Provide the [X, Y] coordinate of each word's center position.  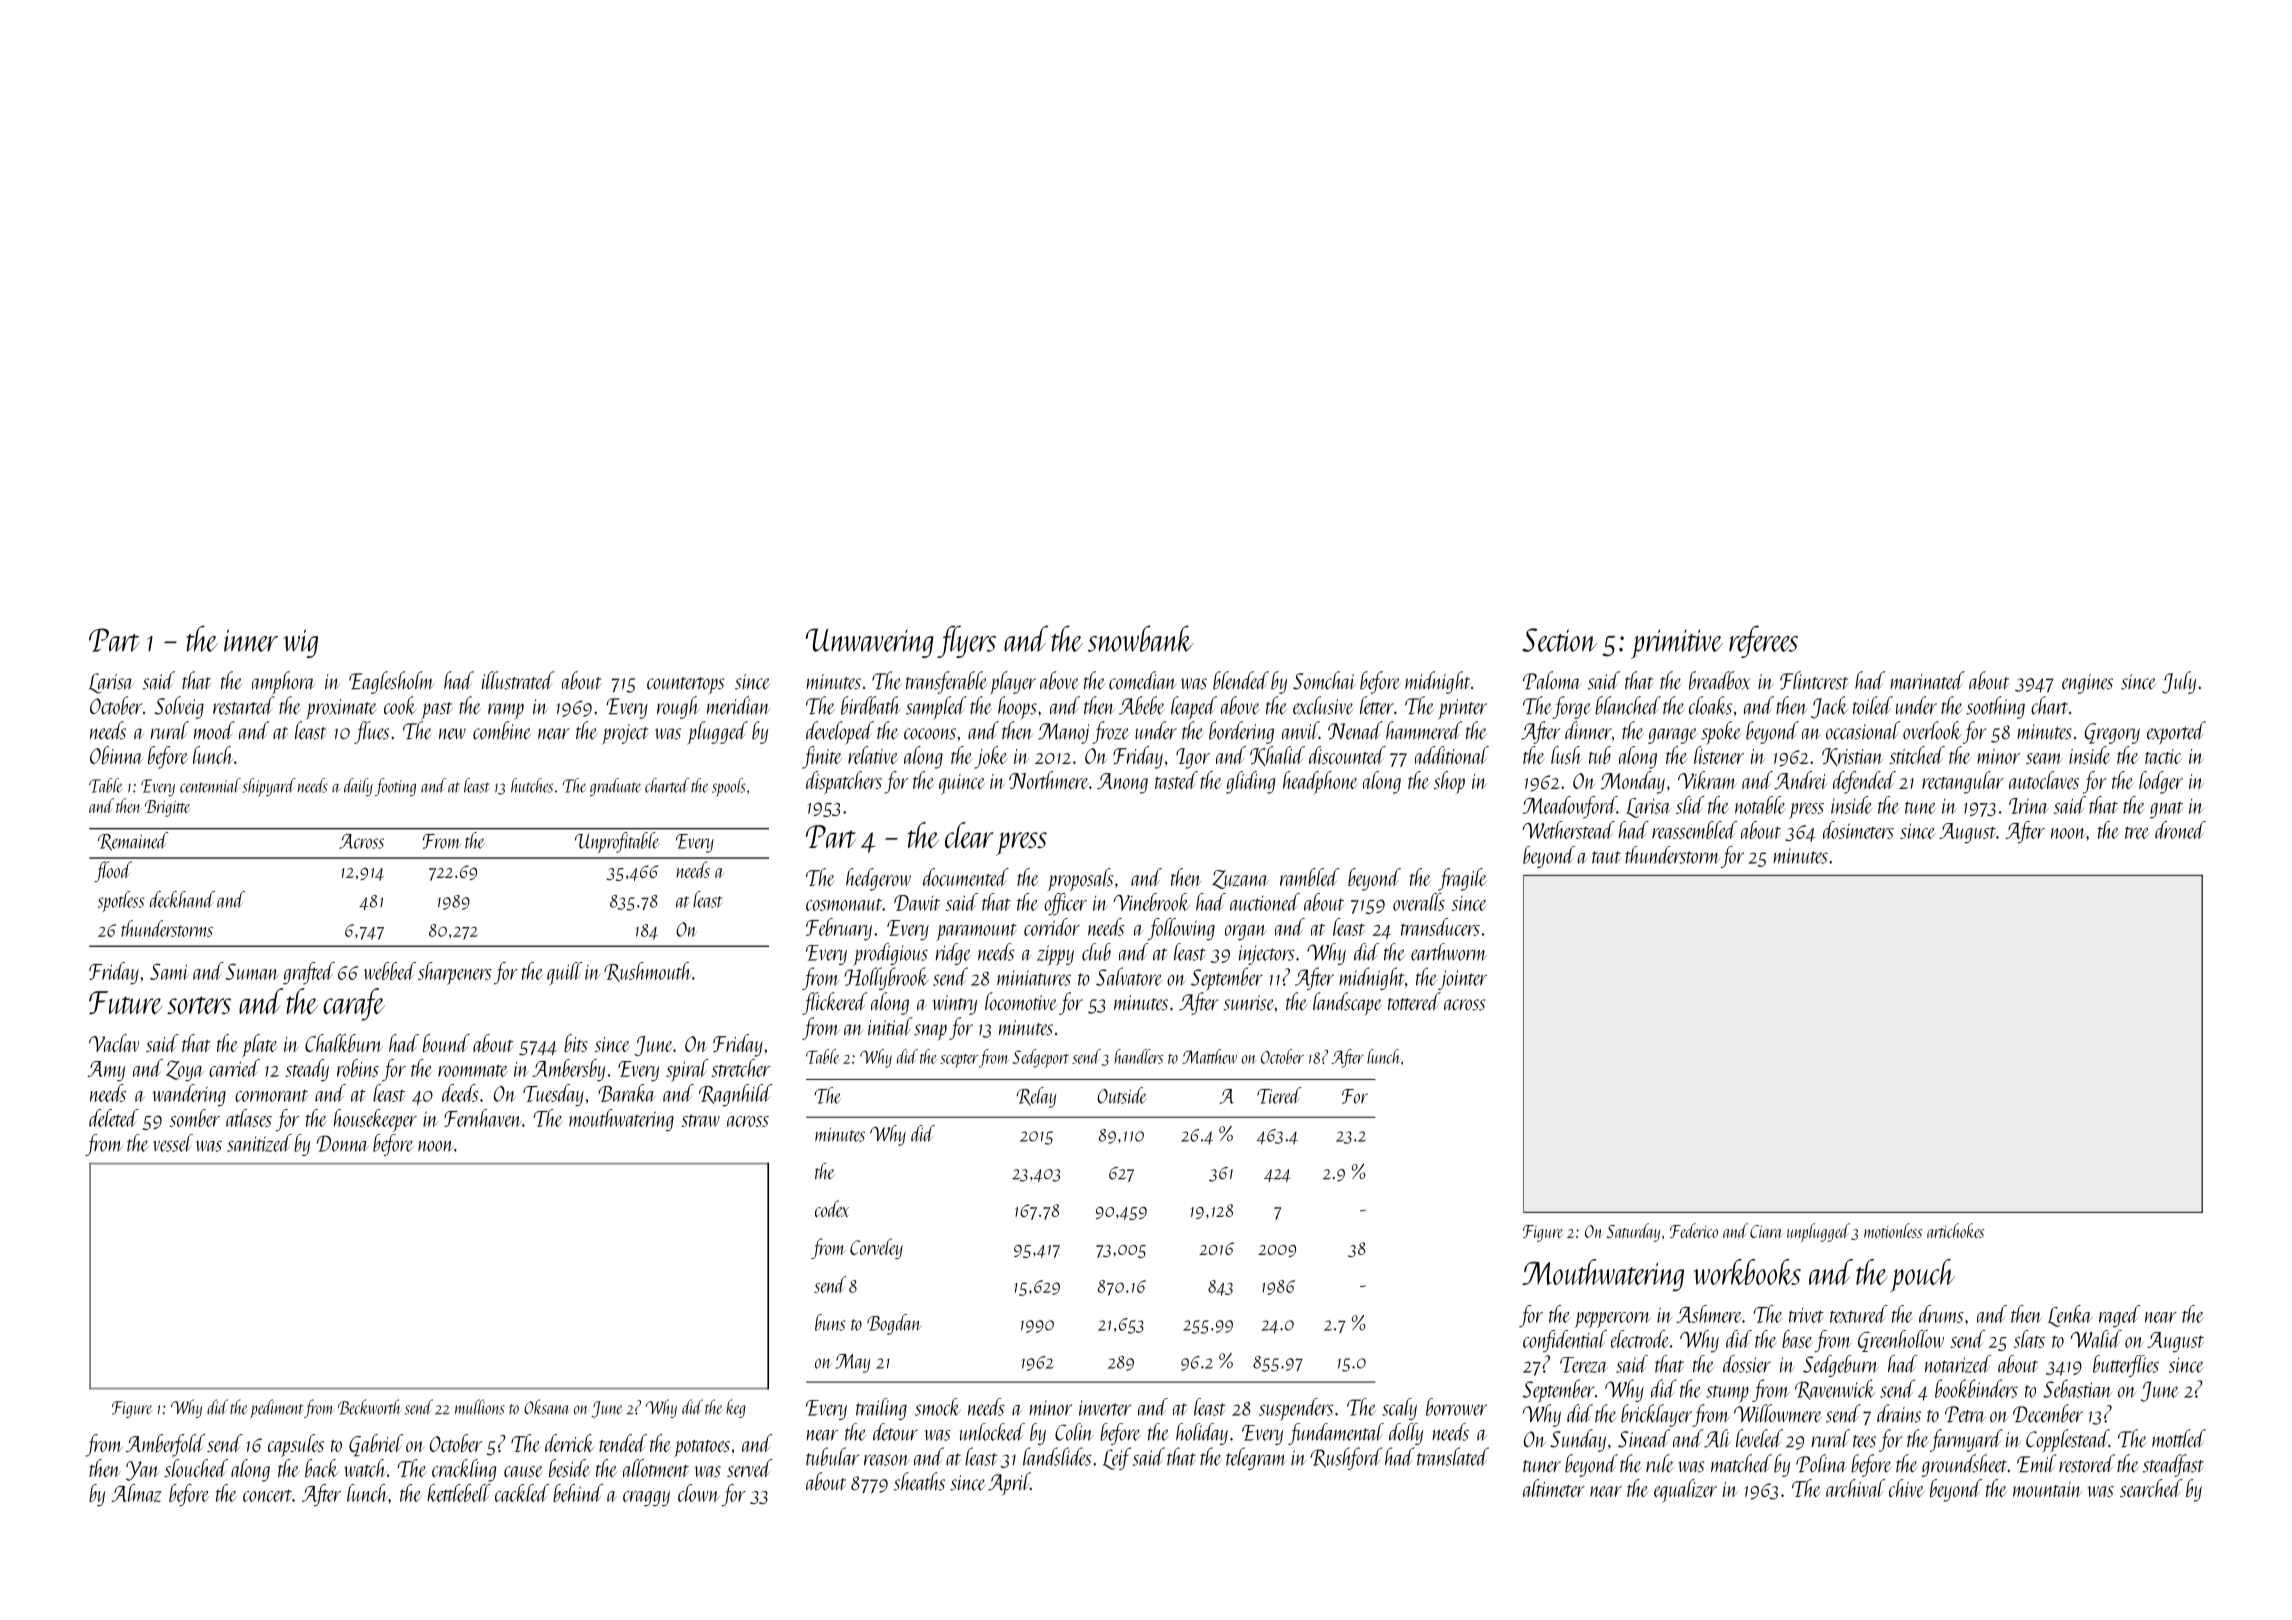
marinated [1927, 680]
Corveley [876, 1248]
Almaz [136, 1493]
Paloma [1552, 680]
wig [300, 643]
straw [700, 1120]
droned [2180, 830]
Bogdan [894, 1324]
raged [2119, 1316]
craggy [646, 1499]
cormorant [271, 1096]
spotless [121, 901]
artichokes [1955, 1230]
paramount [976, 932]
